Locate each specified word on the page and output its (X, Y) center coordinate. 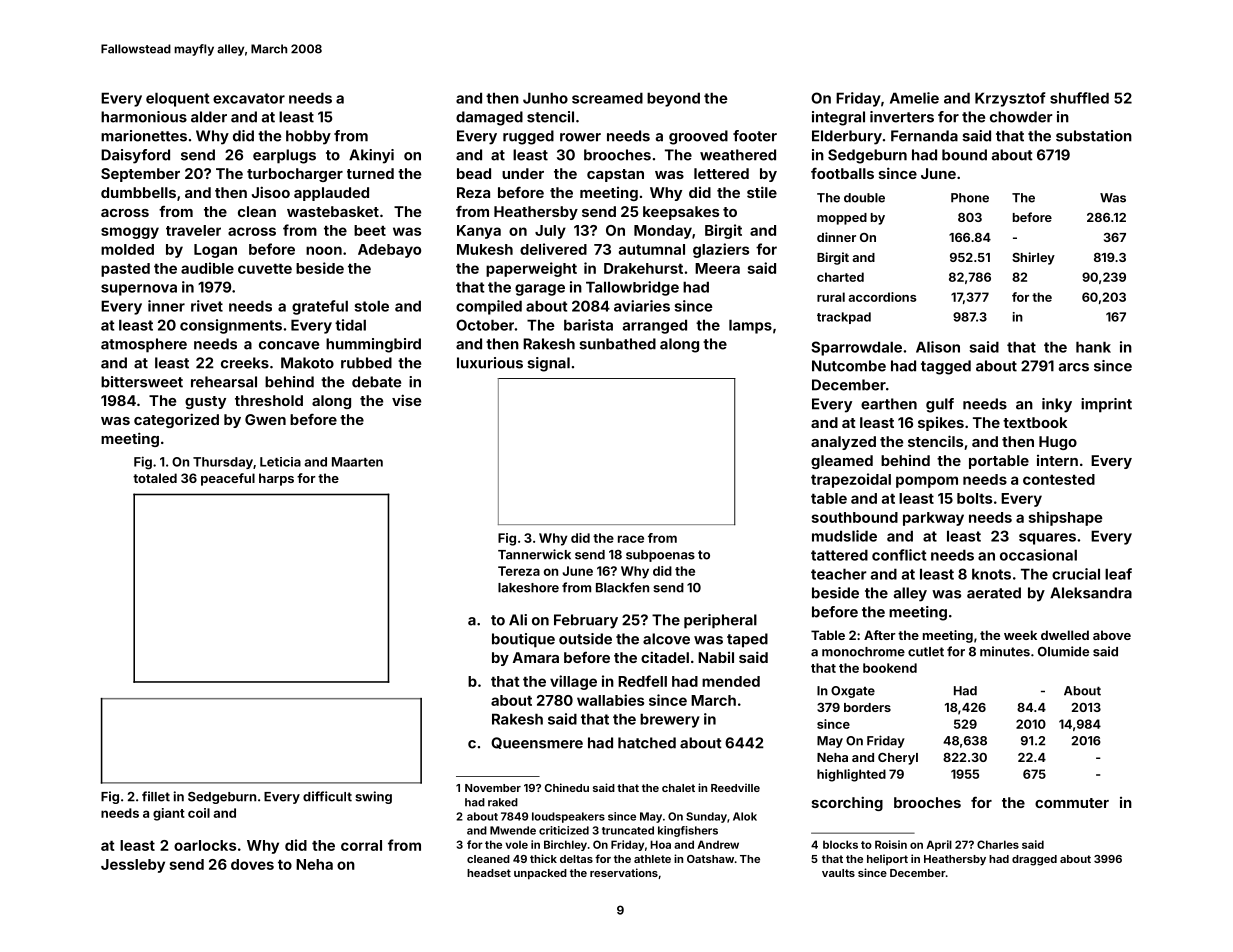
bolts (974, 498)
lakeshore (528, 588)
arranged (655, 326)
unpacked (540, 874)
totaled (155, 478)
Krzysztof (1010, 99)
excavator (249, 98)
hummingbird (373, 345)
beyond (673, 99)
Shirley (1033, 258)
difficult (327, 796)
